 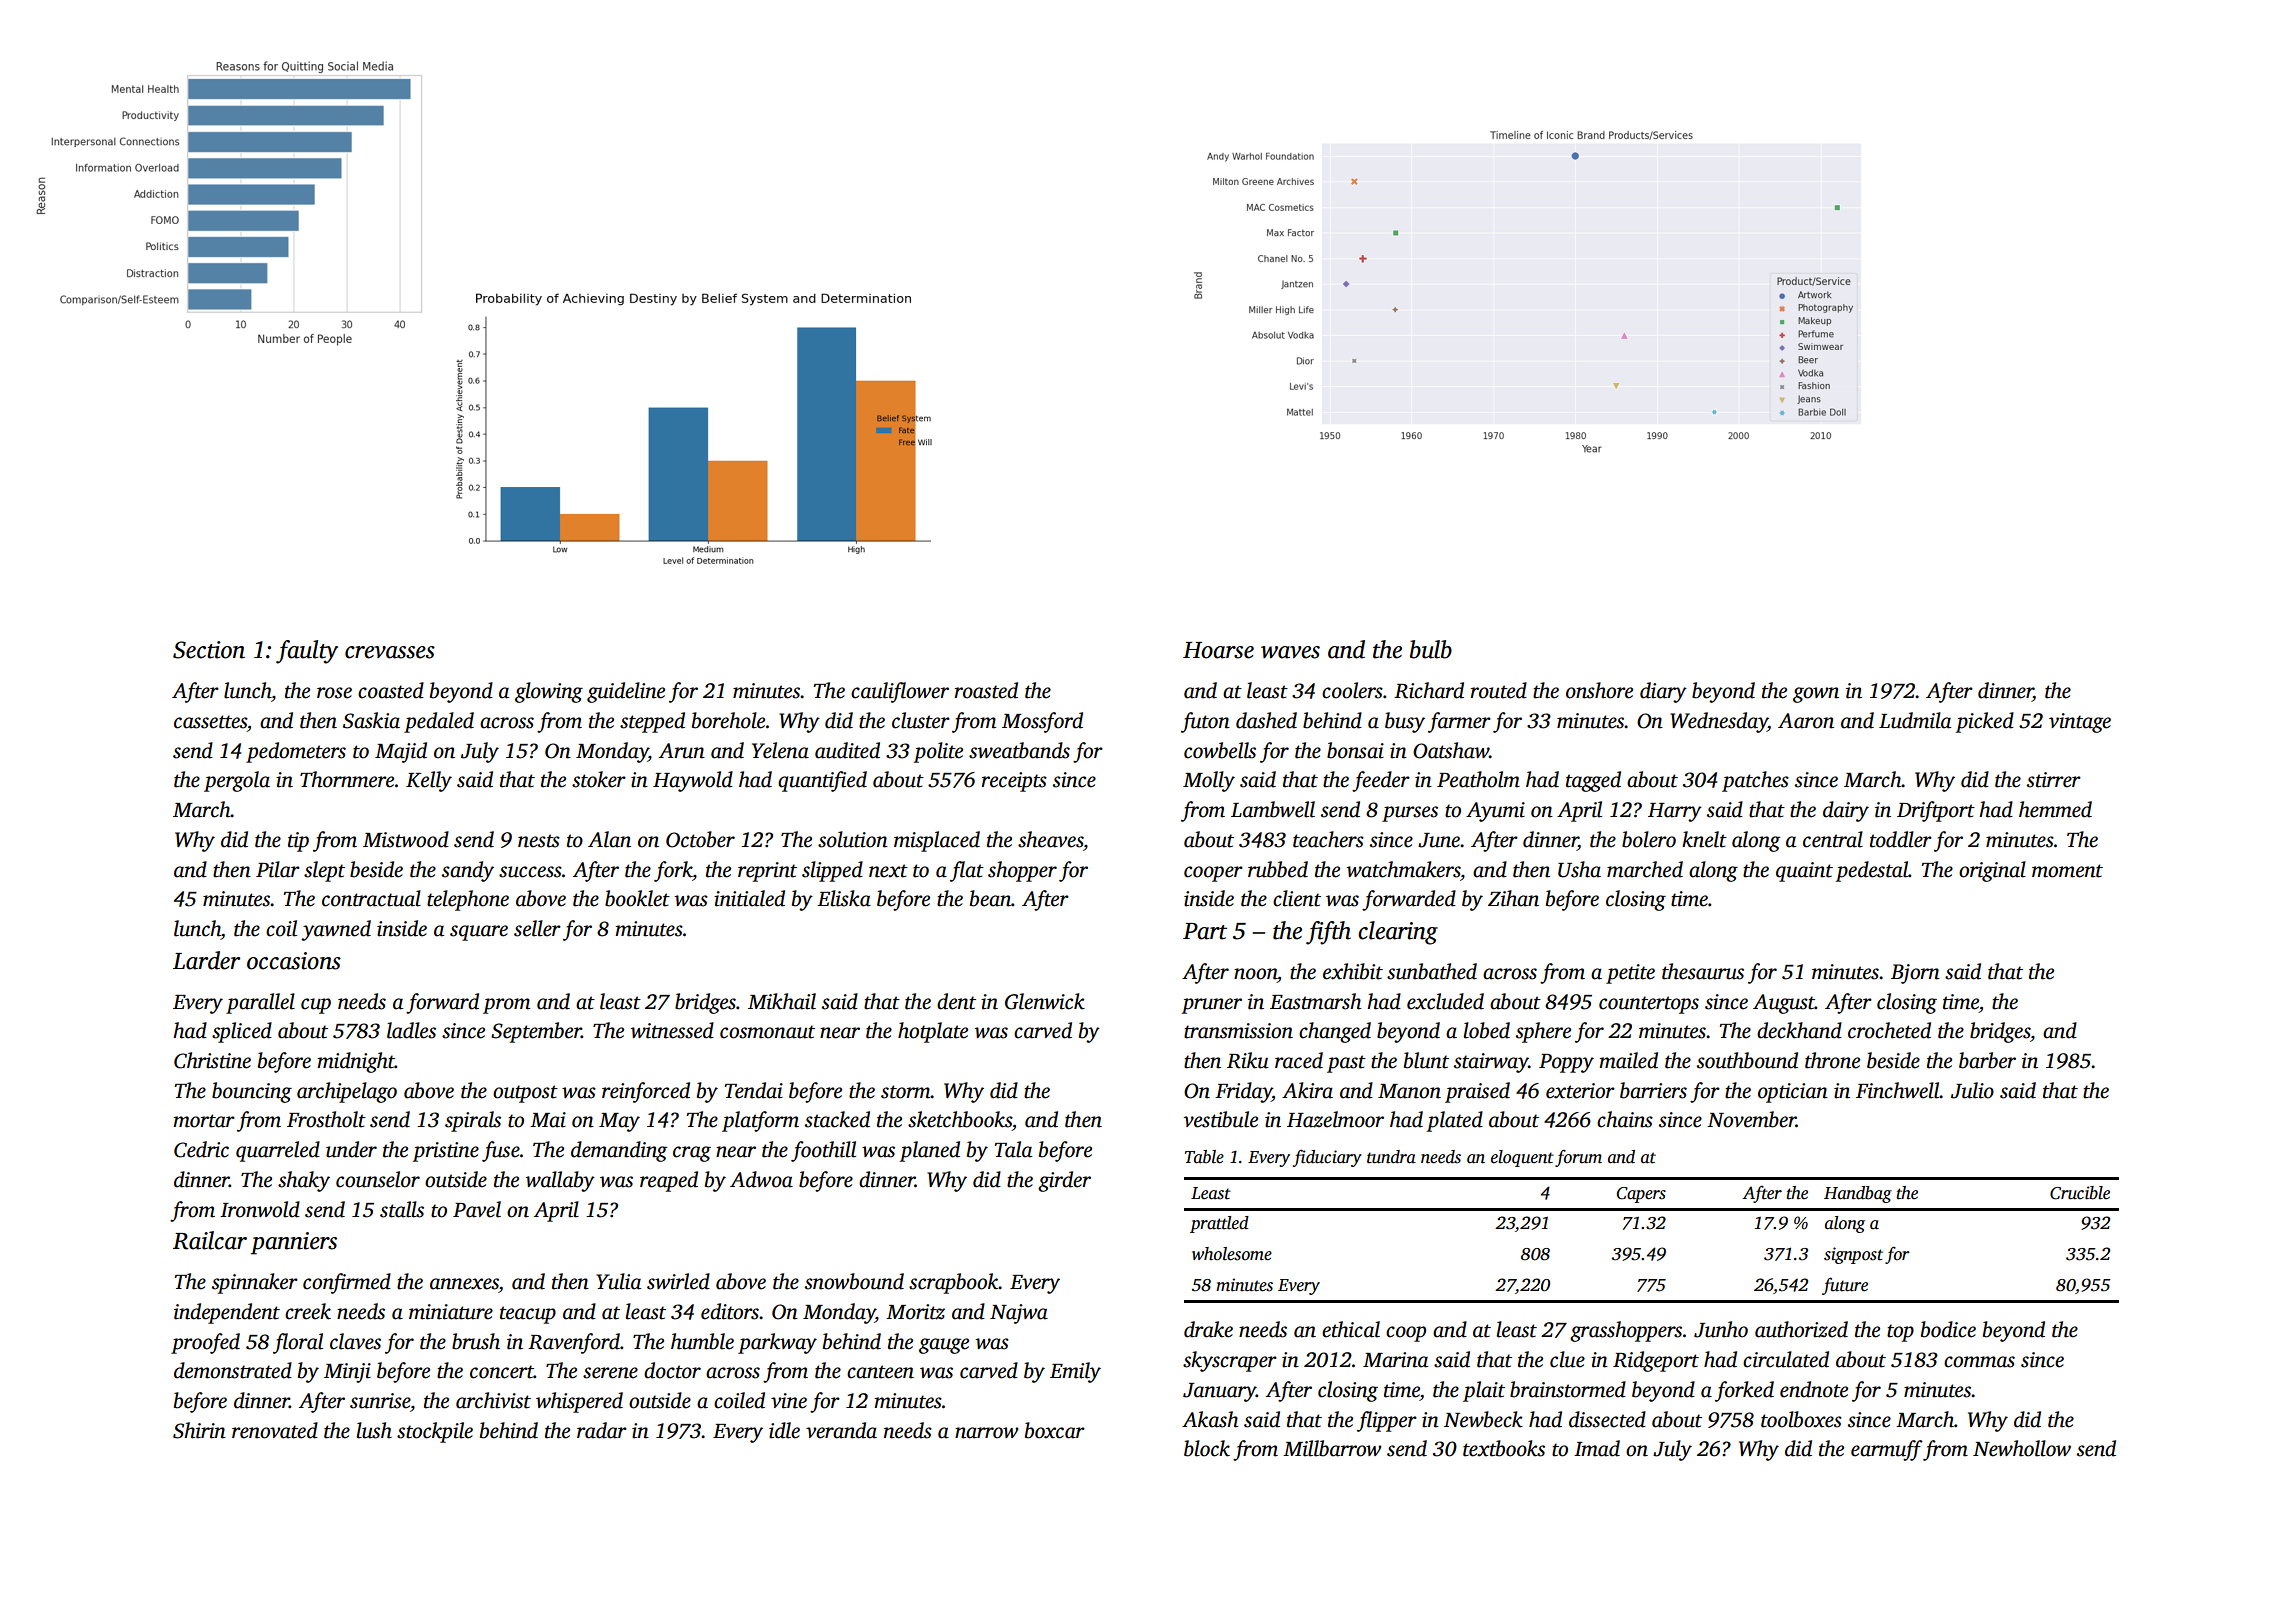 I want to click on Yulia, so click(x=618, y=1281).
